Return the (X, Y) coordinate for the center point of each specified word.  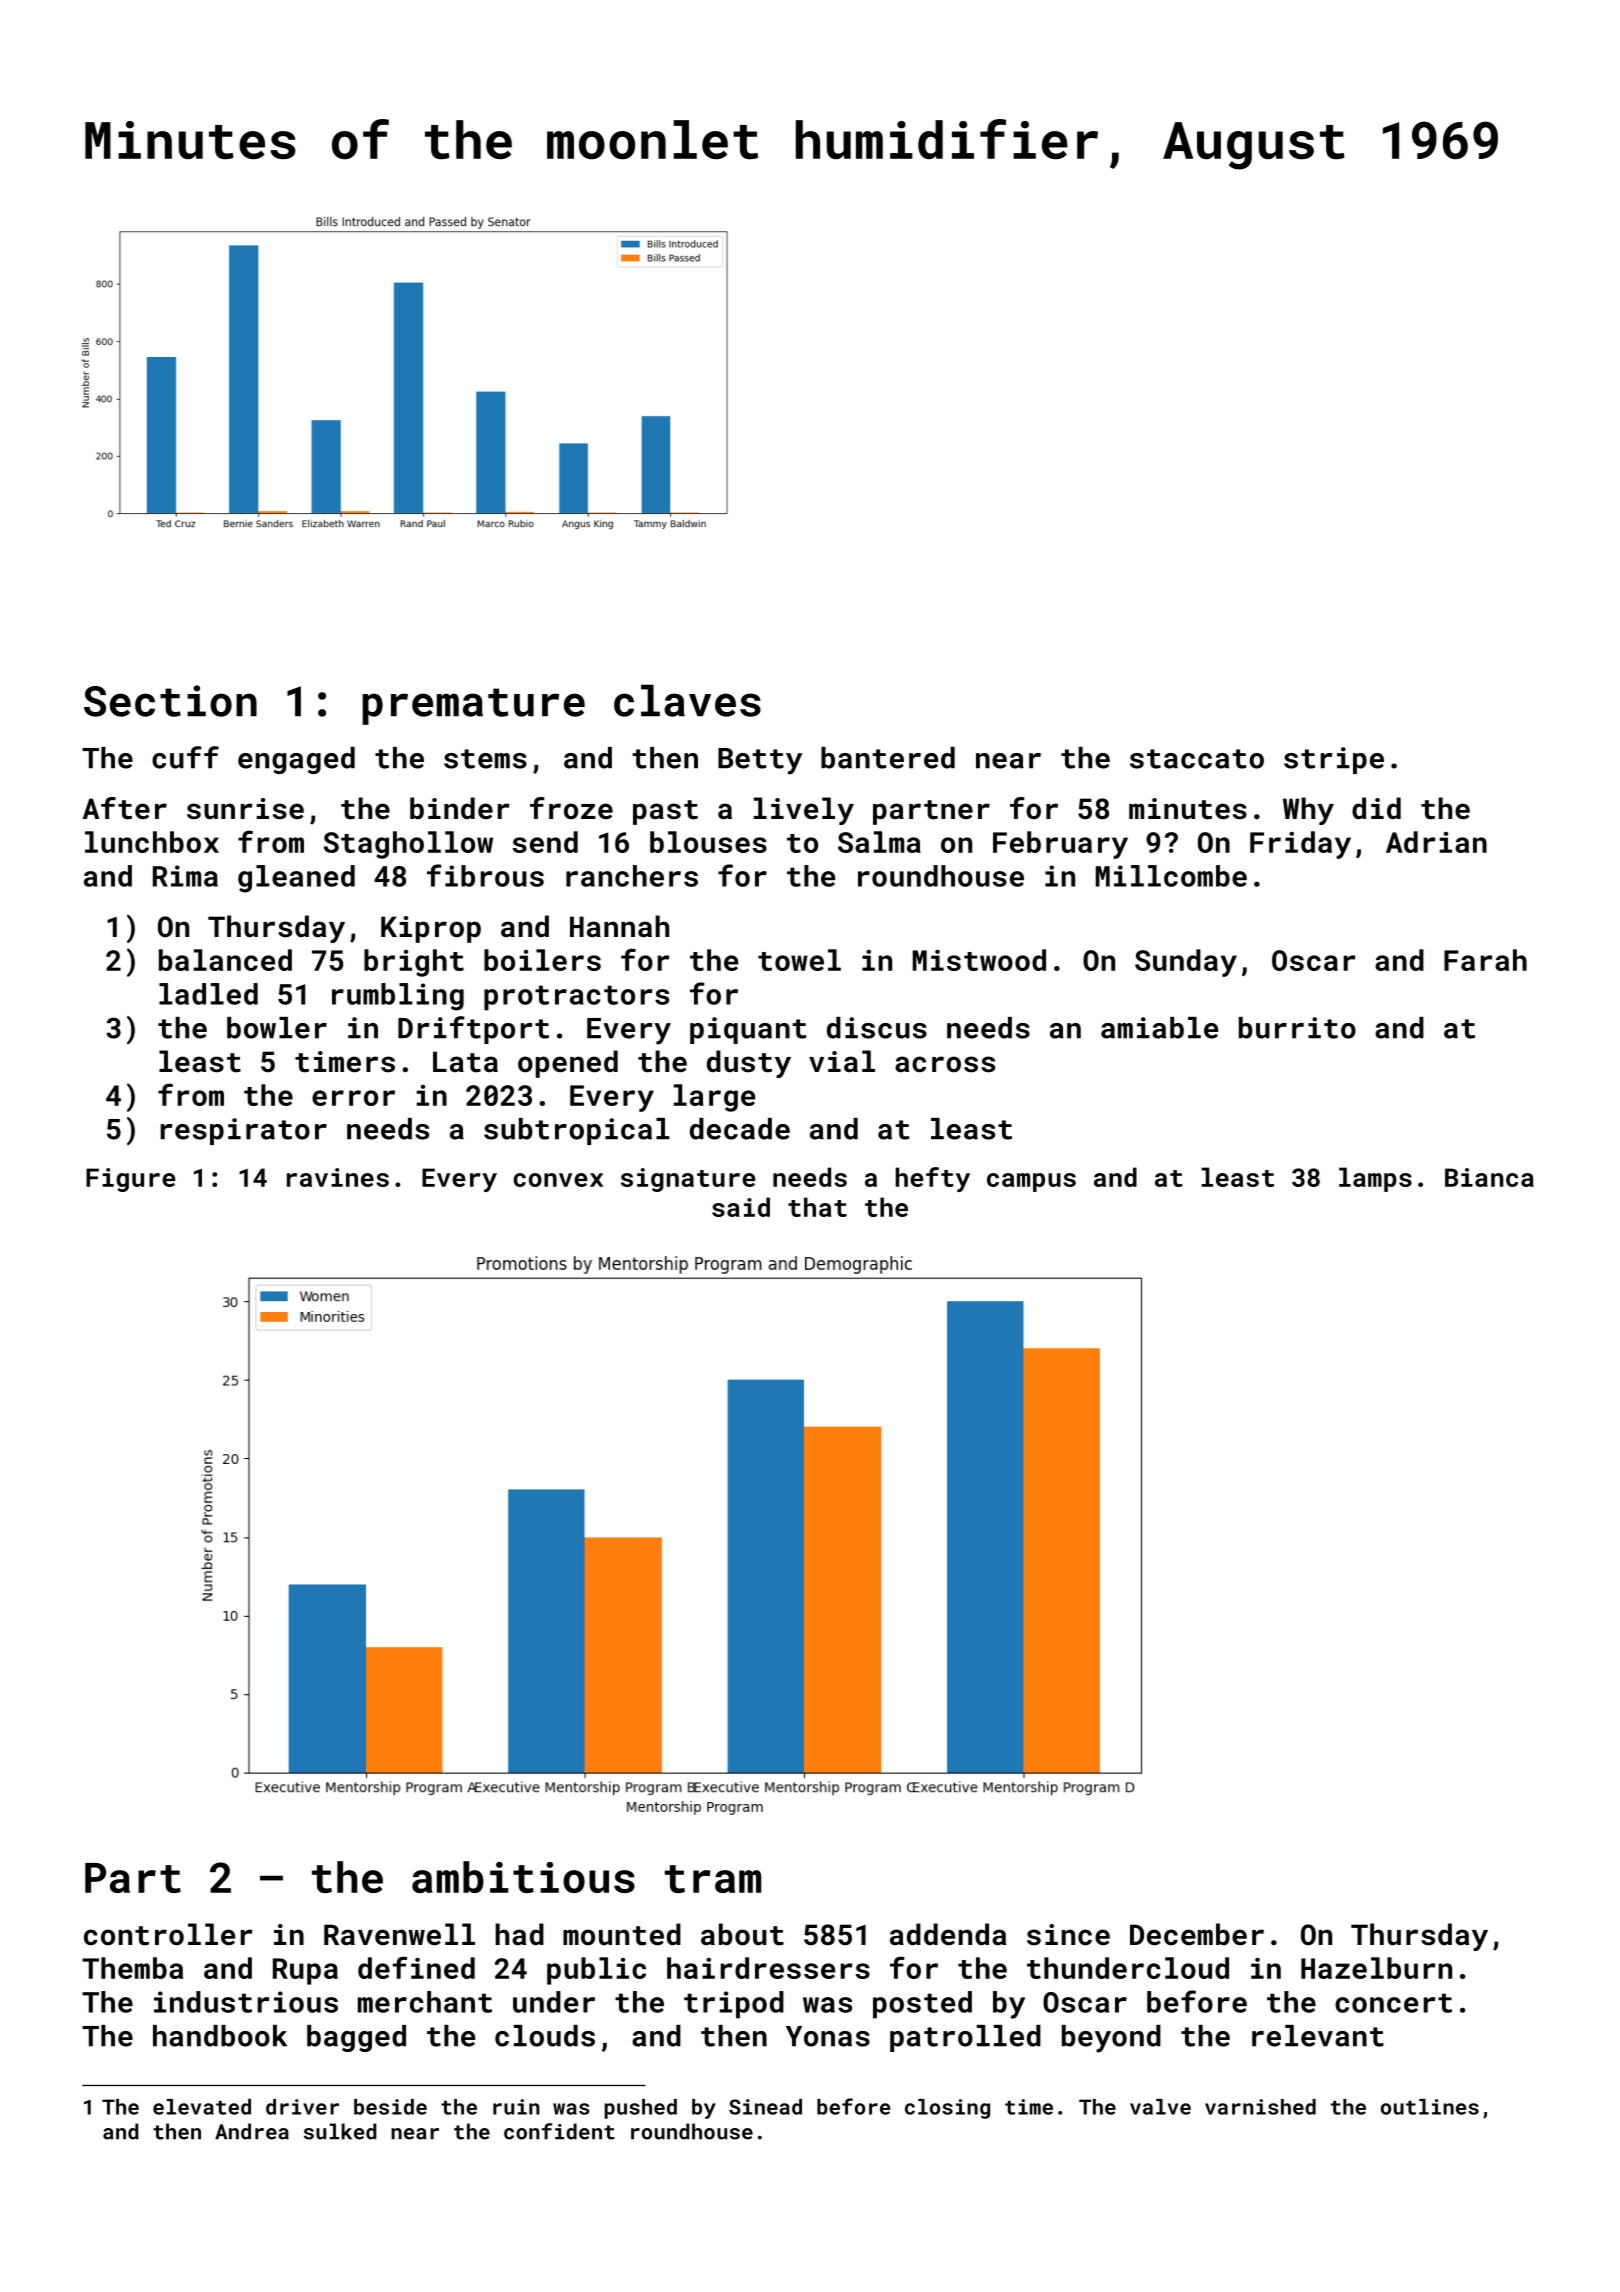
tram (713, 1879)
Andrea (252, 2131)
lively (804, 811)
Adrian (1436, 842)
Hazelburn (1376, 1968)
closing (947, 2109)
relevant (1318, 2036)
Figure (131, 1180)
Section (170, 701)
